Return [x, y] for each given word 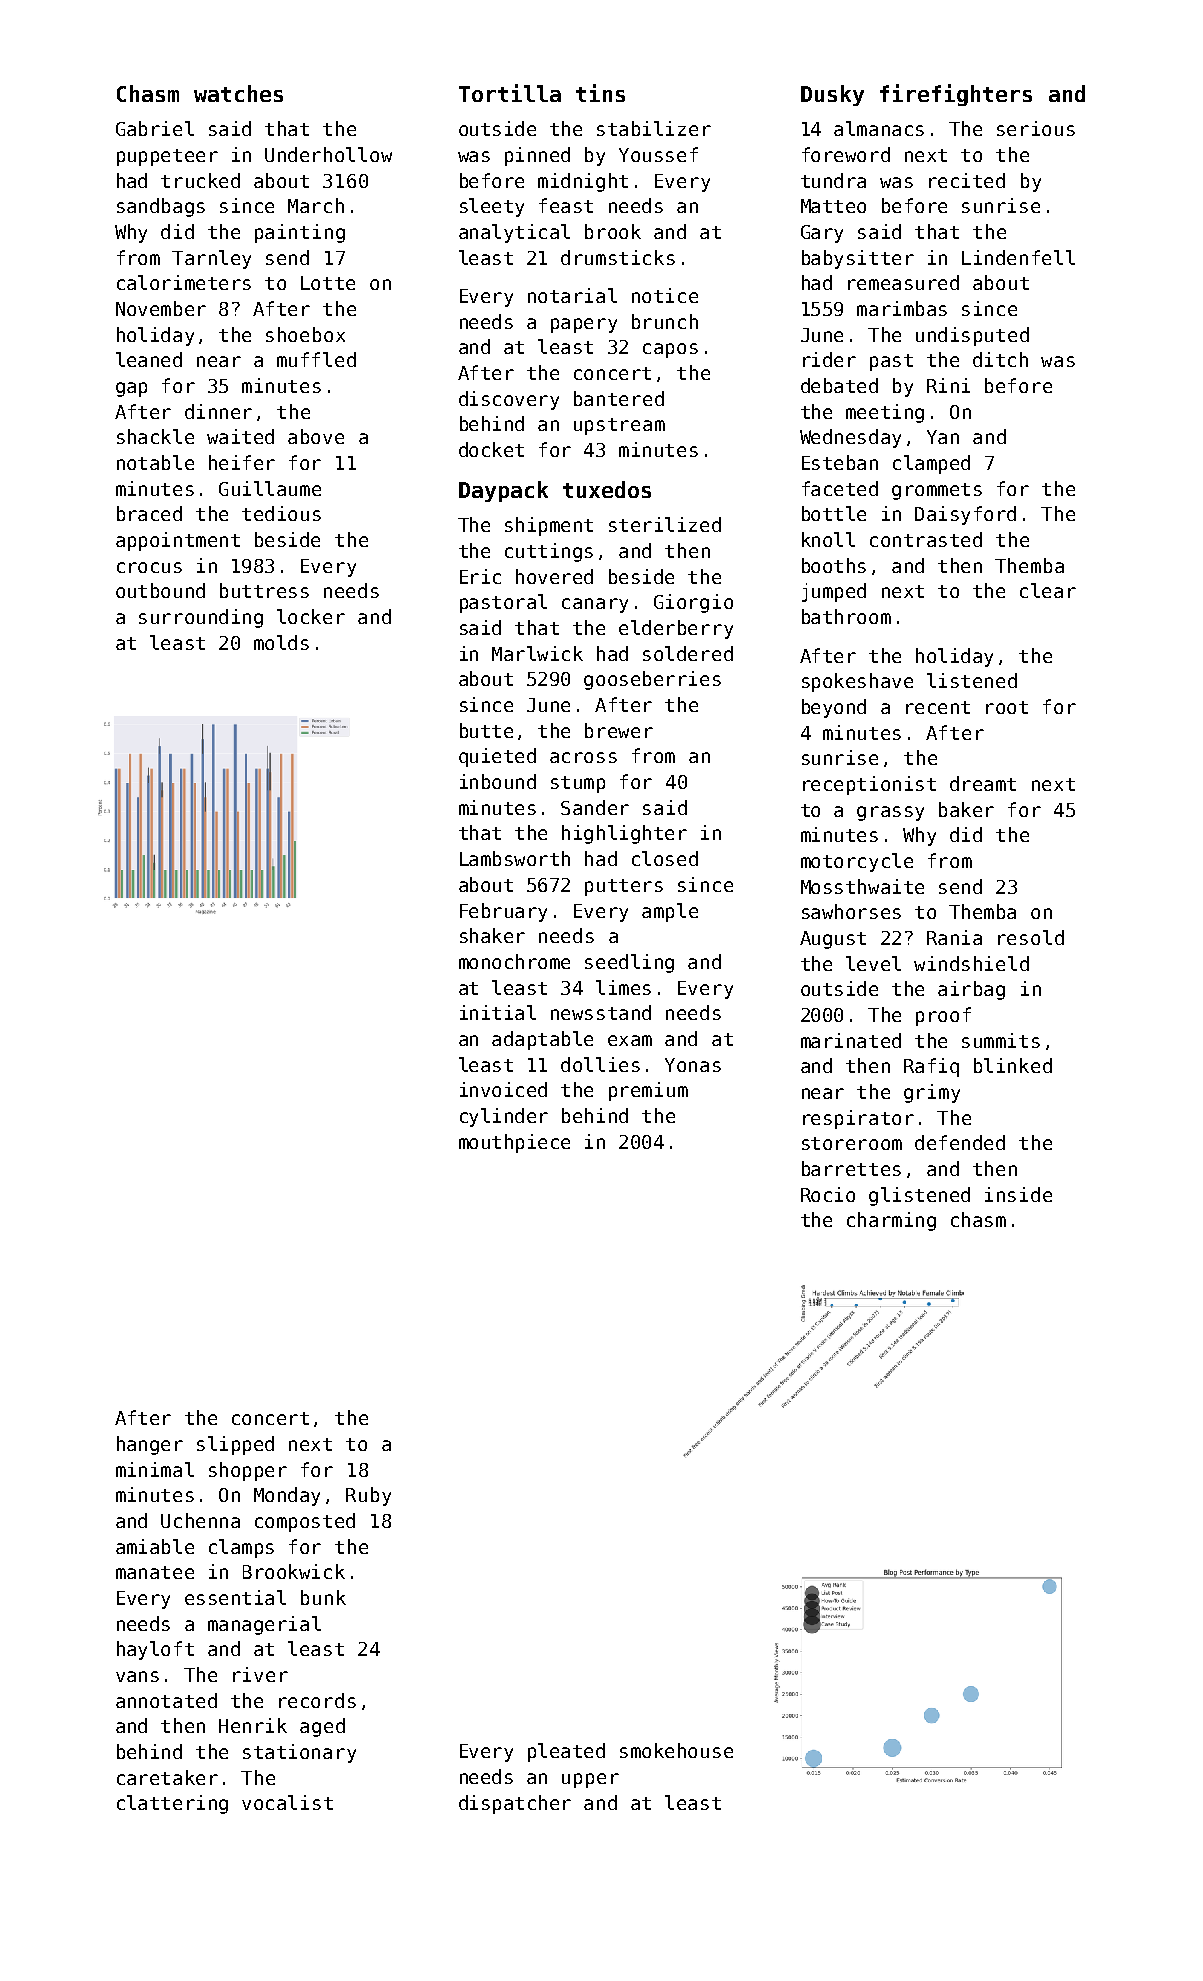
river [260, 1674]
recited [967, 180]
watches [238, 93]
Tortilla [510, 93]
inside [1018, 1194]
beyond [834, 708]
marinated [851, 1040]
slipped [235, 1445]
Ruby [368, 1496]
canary [595, 605]
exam [630, 1040]
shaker [492, 935]
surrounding [201, 618]
